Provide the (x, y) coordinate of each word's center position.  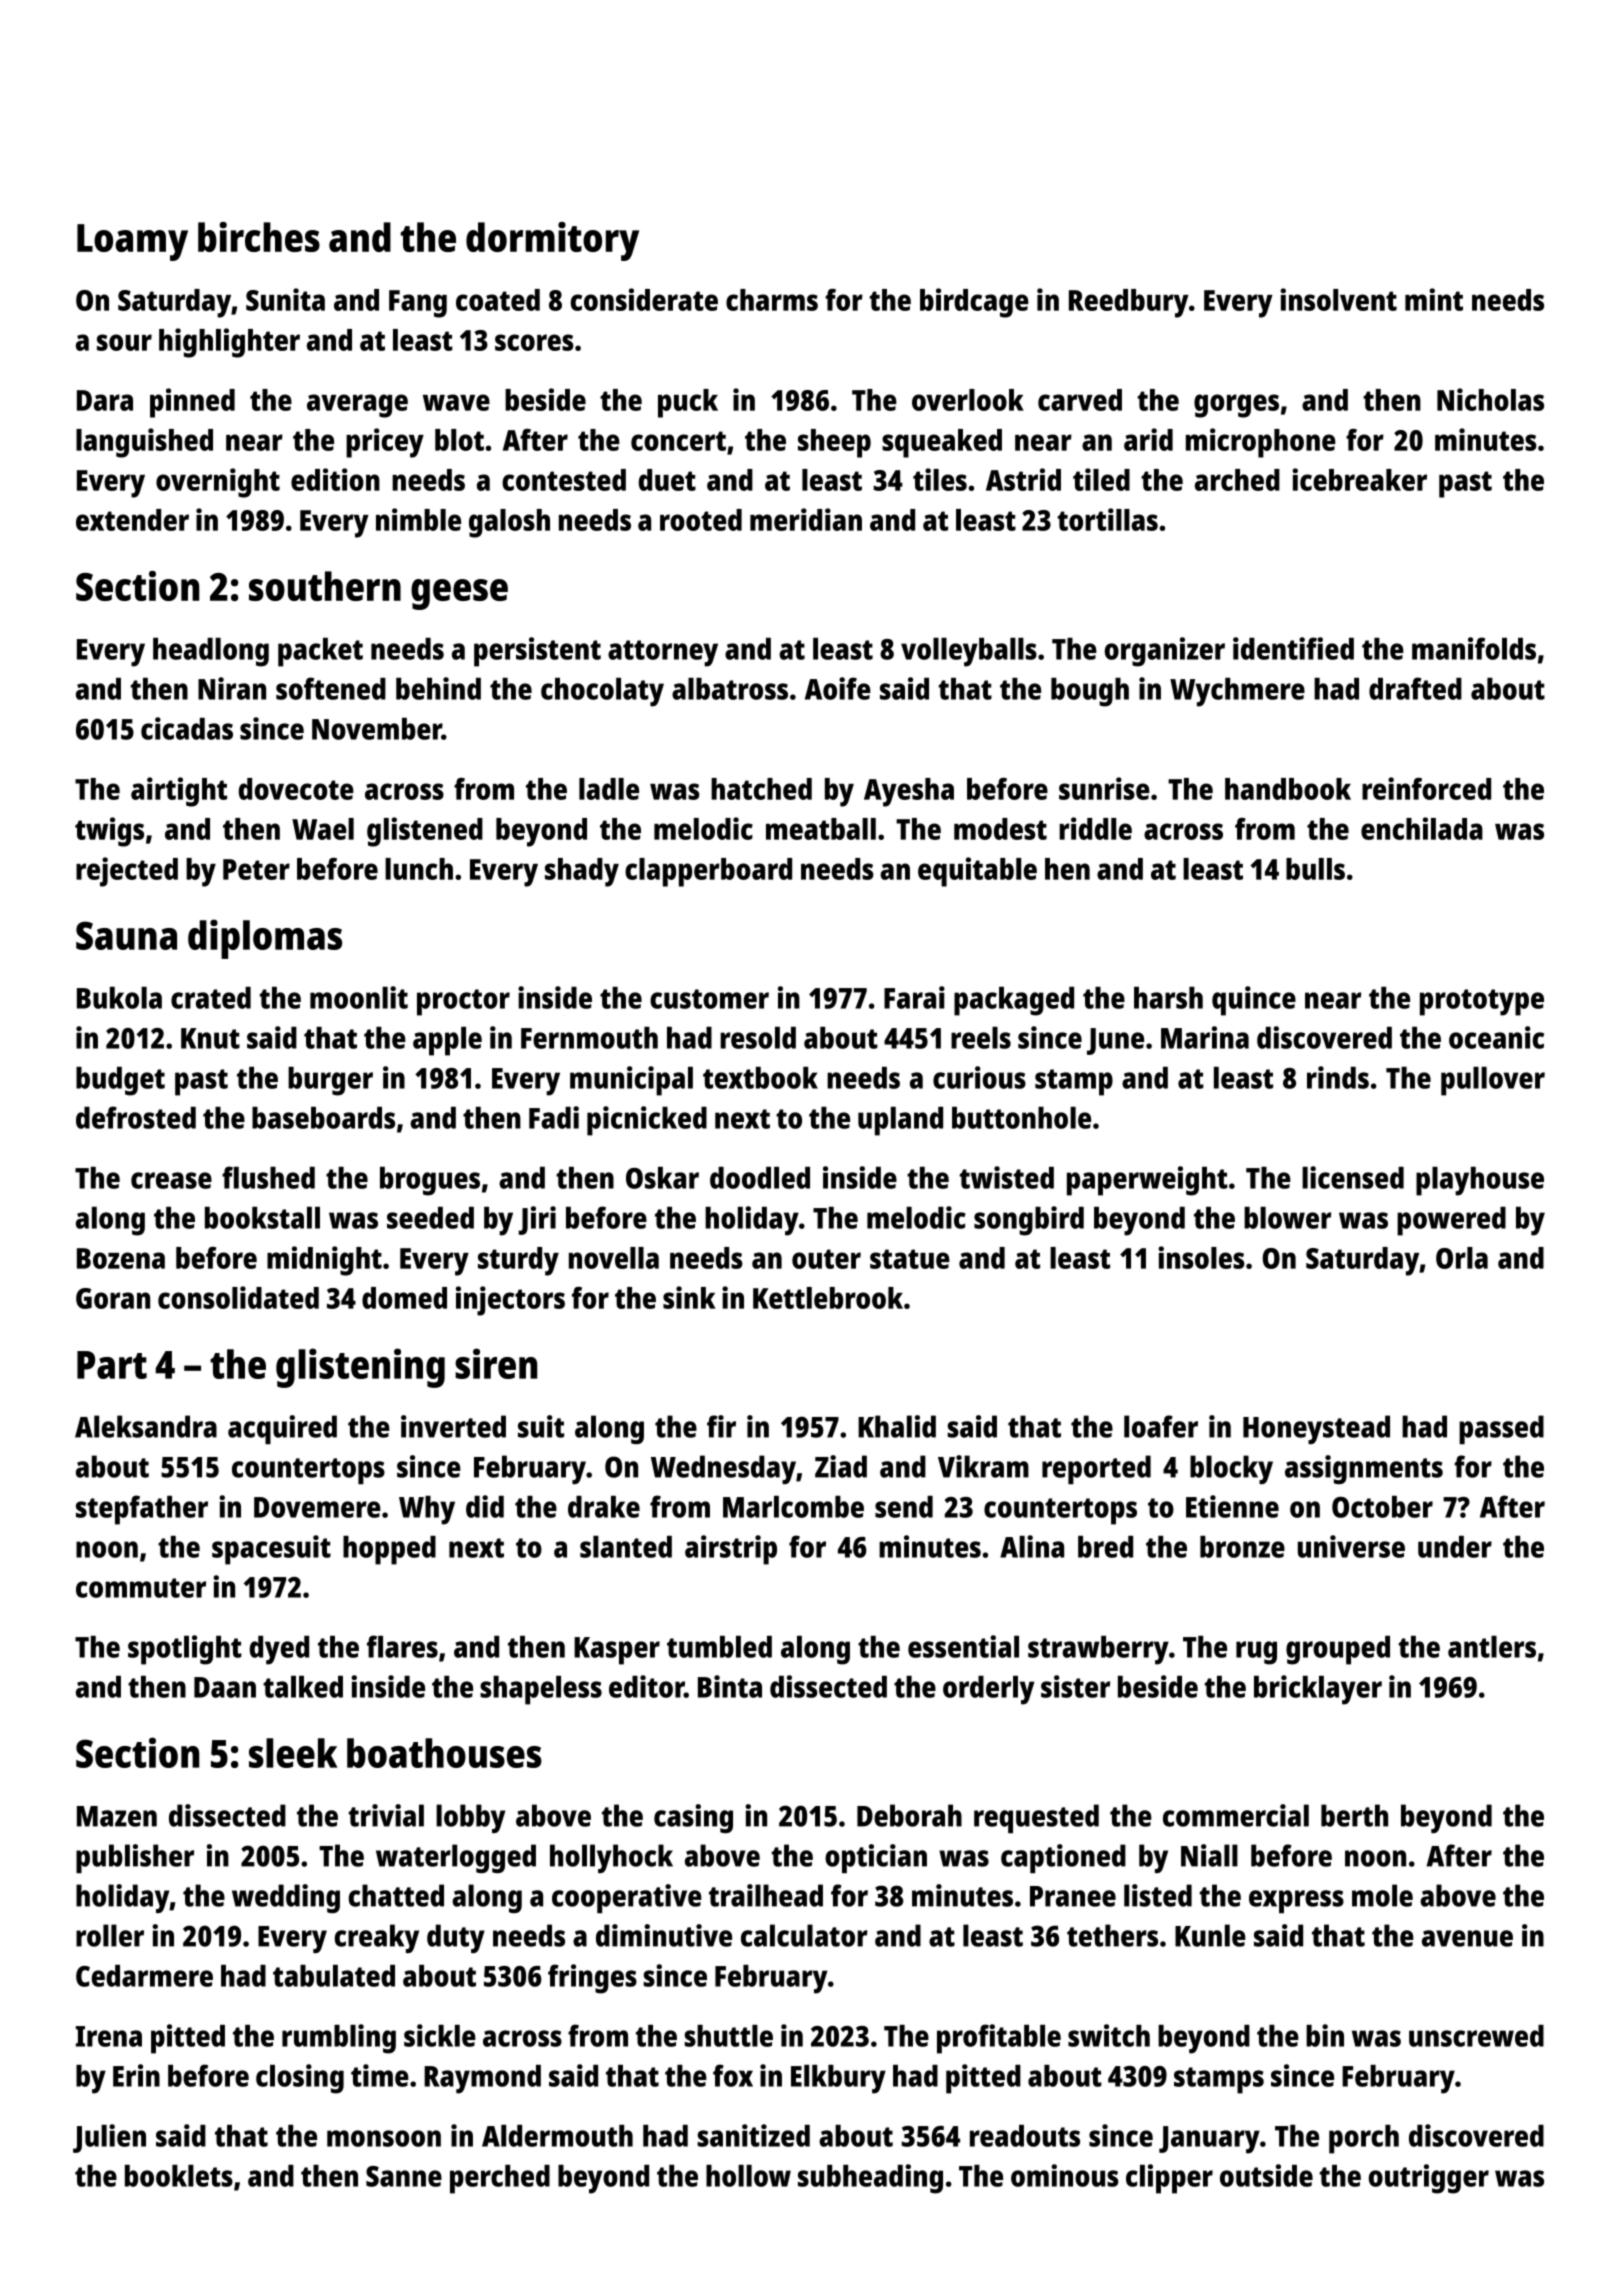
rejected (127, 872)
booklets (179, 2176)
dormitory (552, 241)
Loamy (132, 242)
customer (709, 999)
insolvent (1338, 299)
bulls (1315, 869)
